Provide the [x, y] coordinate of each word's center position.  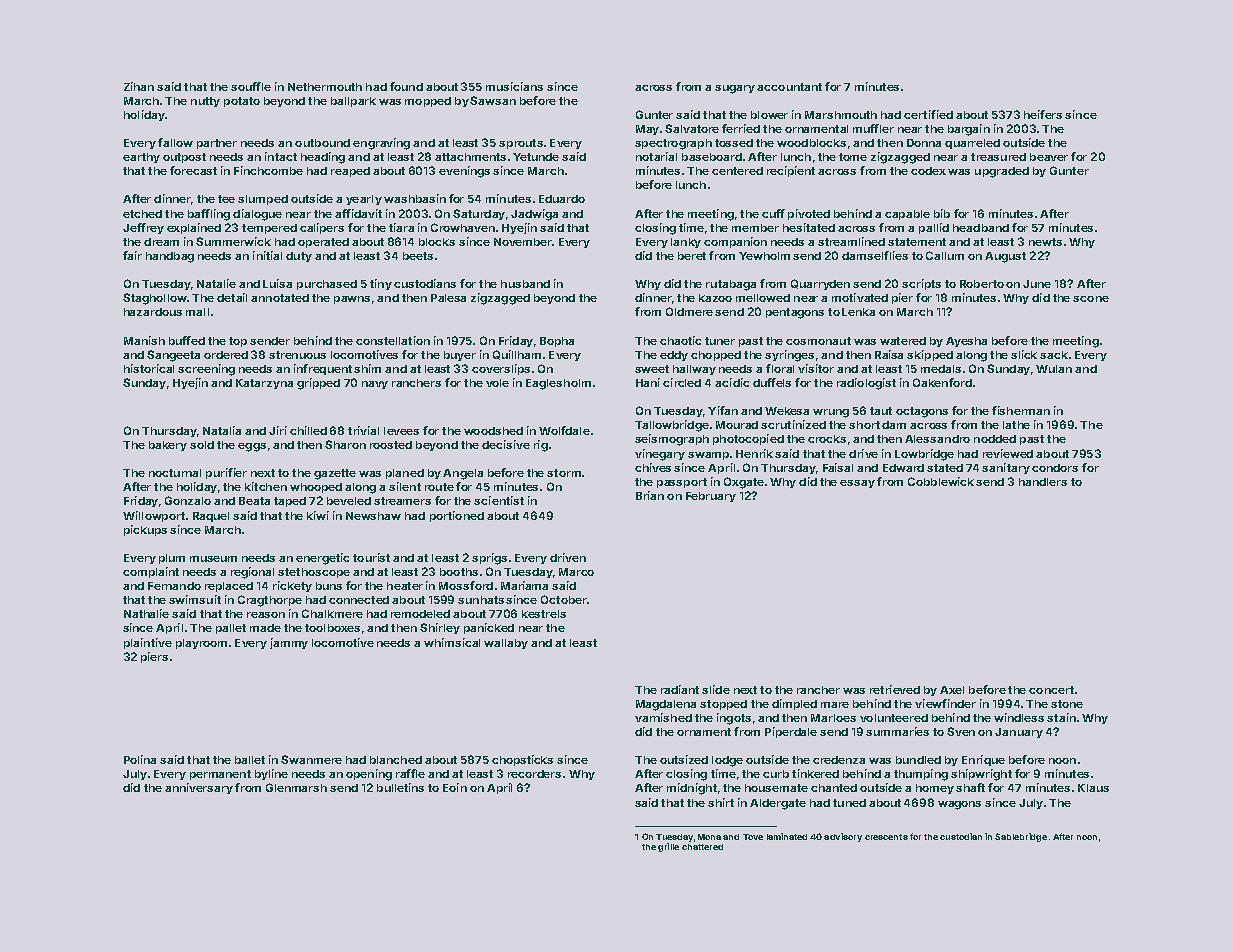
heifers [1043, 114]
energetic [322, 559]
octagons [922, 412]
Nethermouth [325, 87]
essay [857, 484]
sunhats [481, 600]
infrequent [323, 369]
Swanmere [311, 759]
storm [564, 473]
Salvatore [692, 128]
